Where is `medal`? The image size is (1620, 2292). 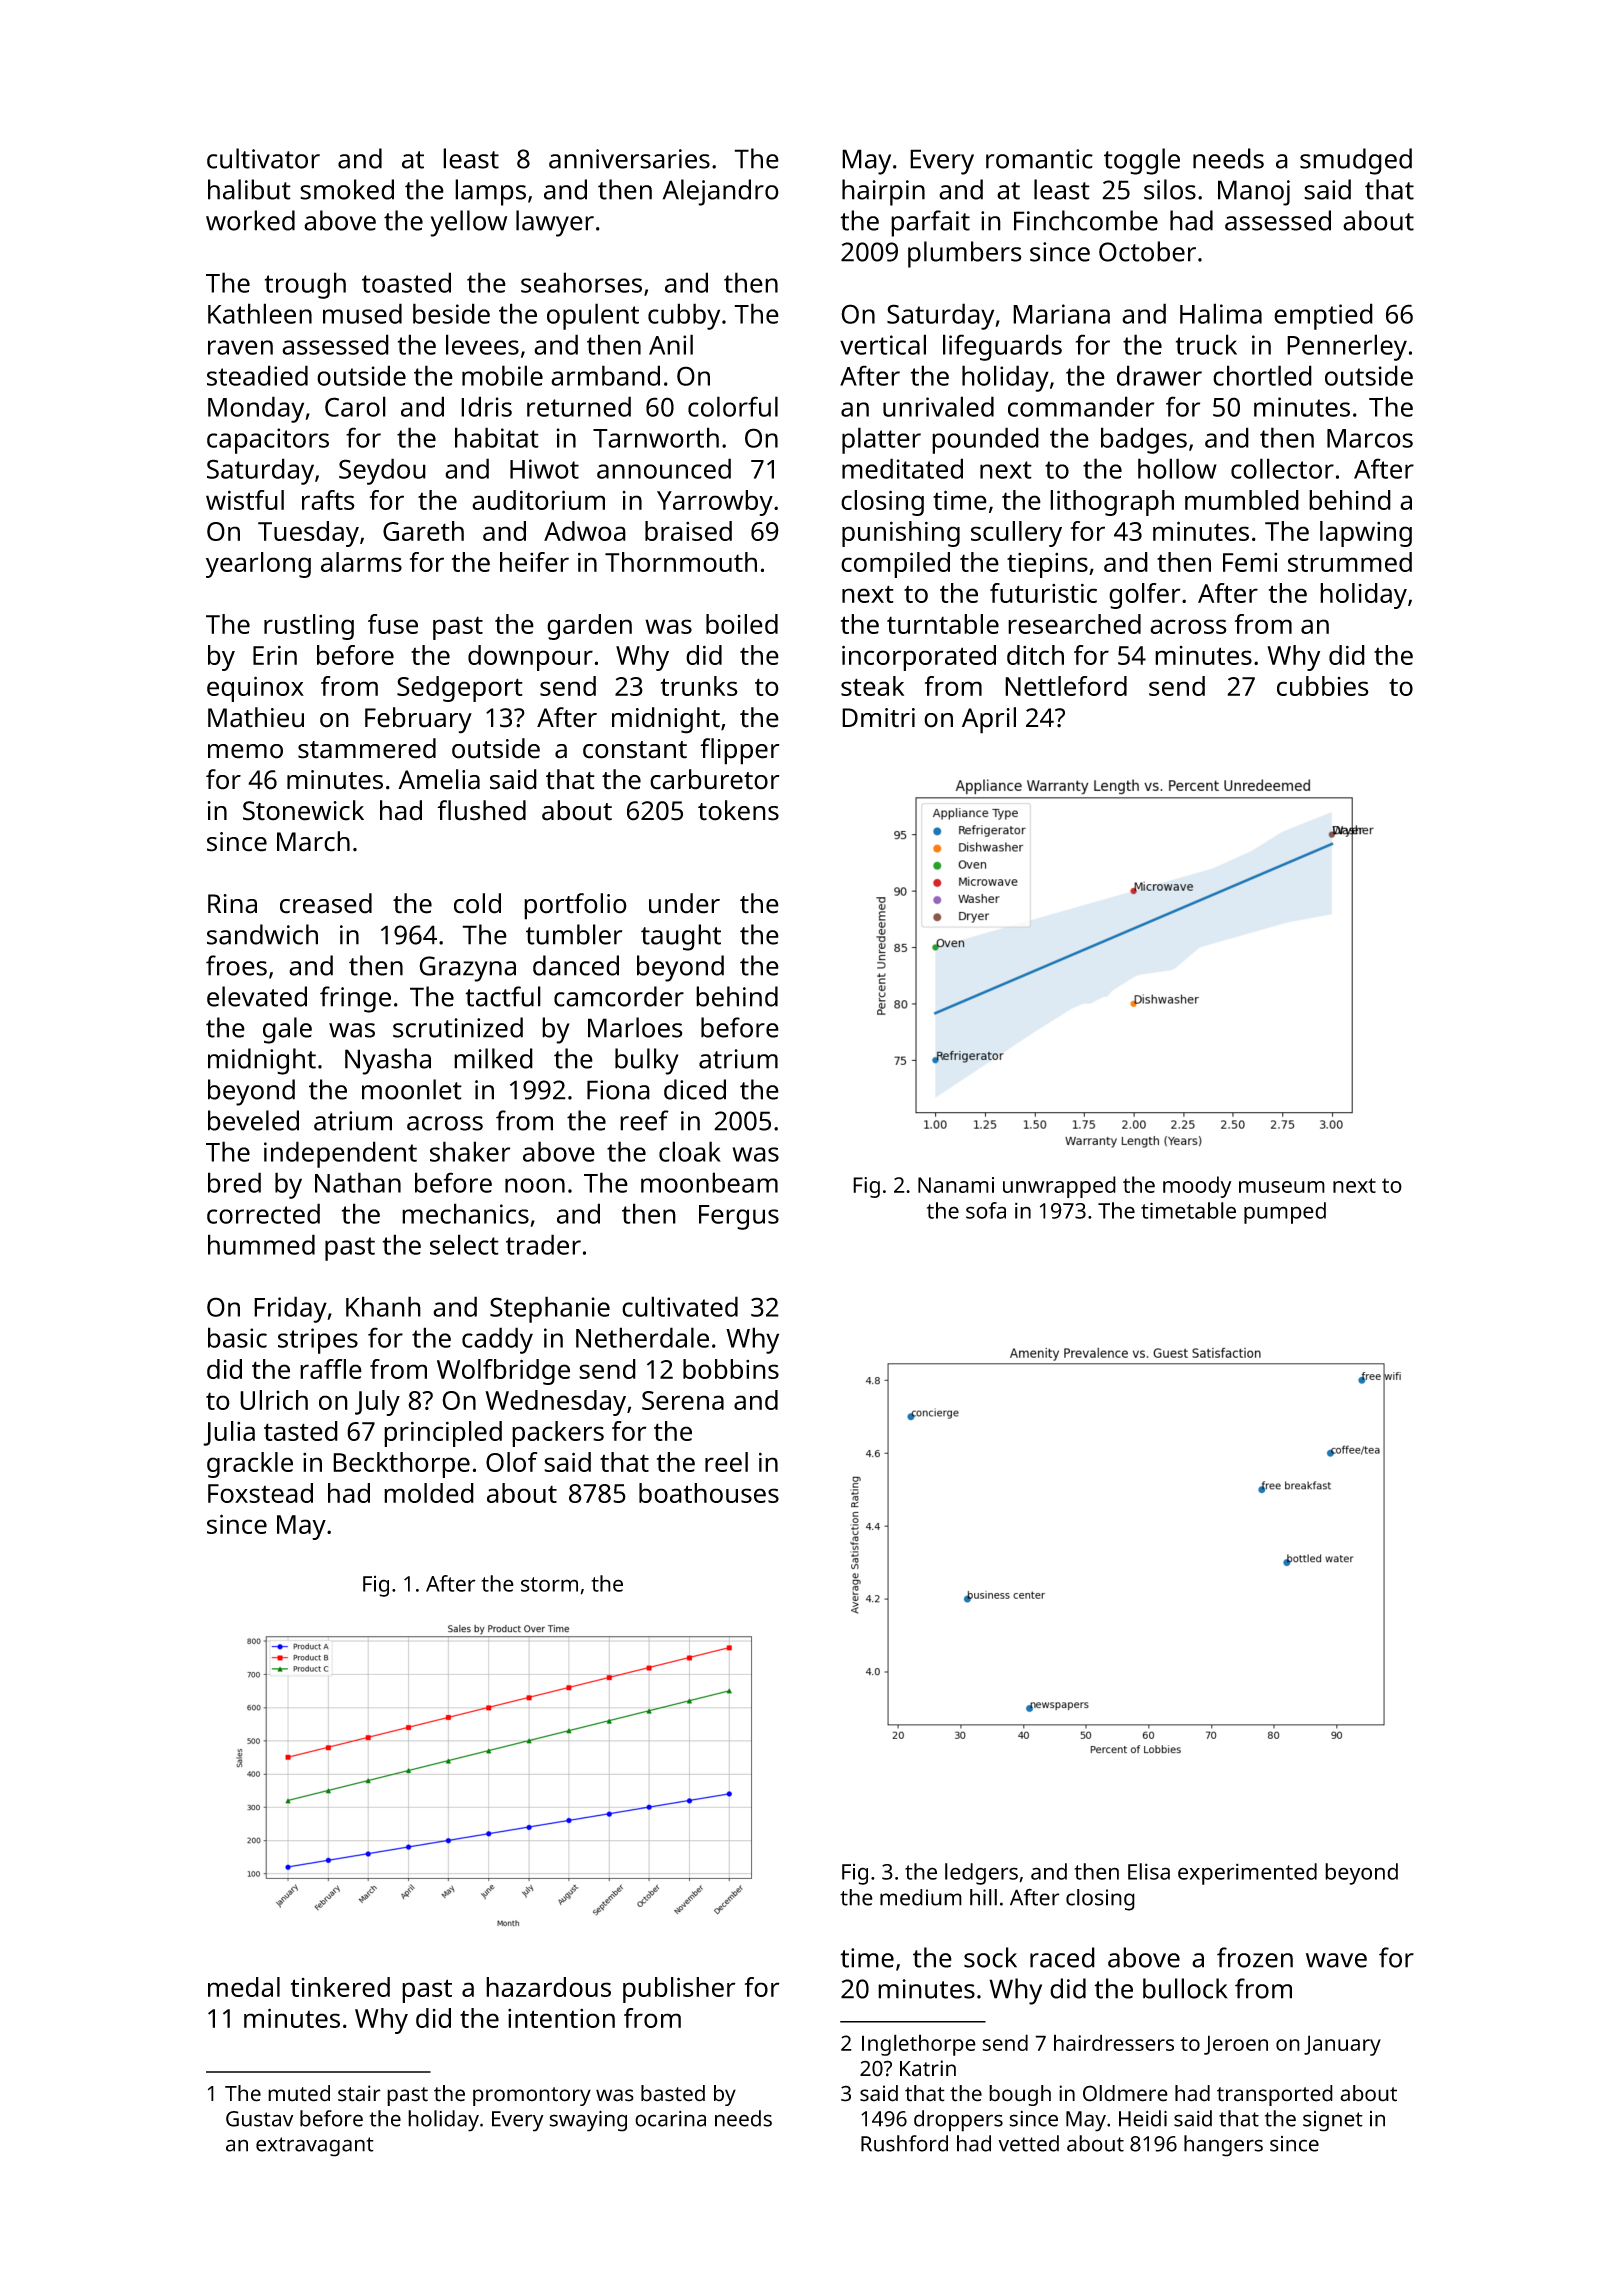
medal is located at coordinates (244, 1987).
